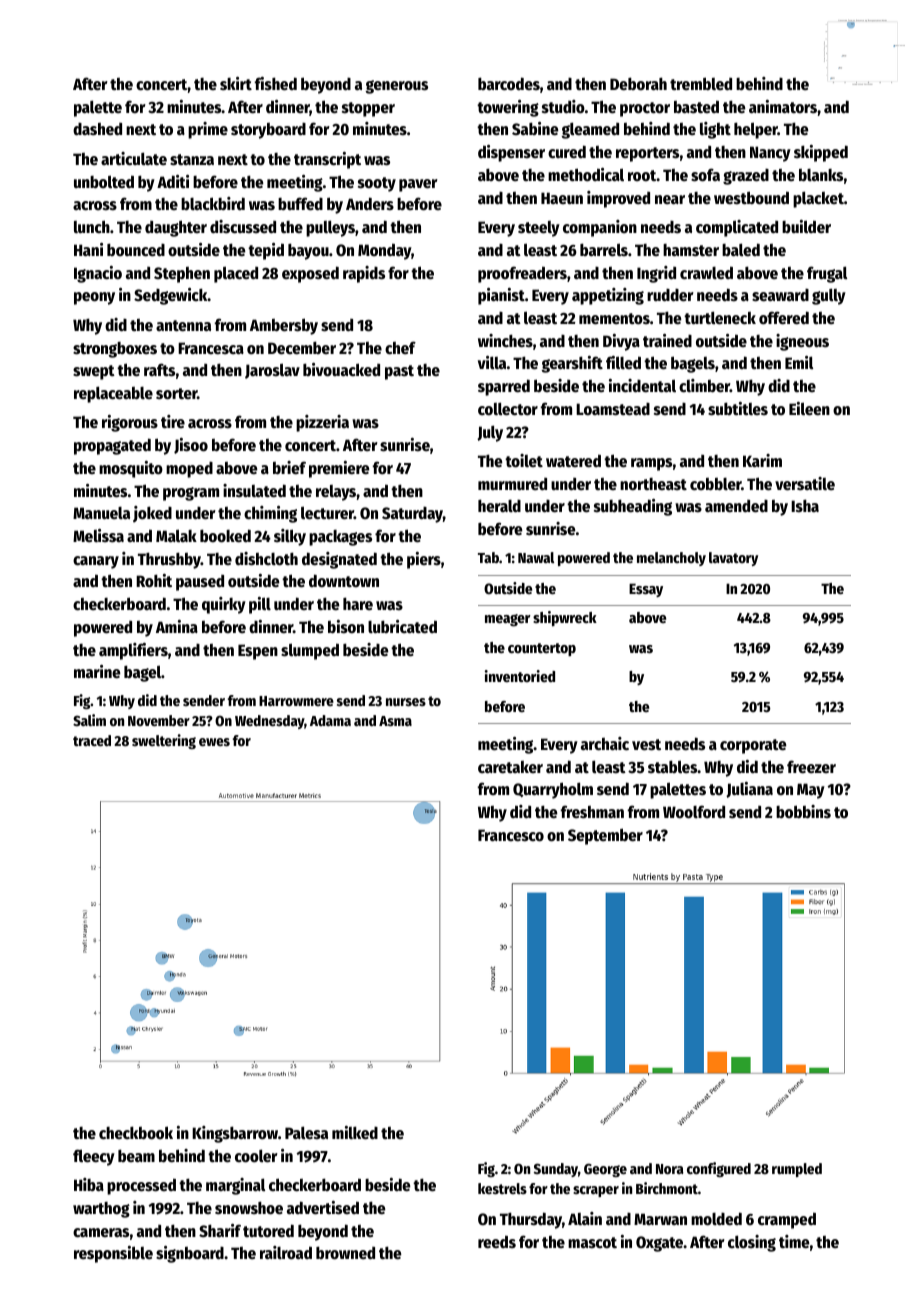 This image has height=1314, width=924. I want to click on barcodes, so click(509, 84).
